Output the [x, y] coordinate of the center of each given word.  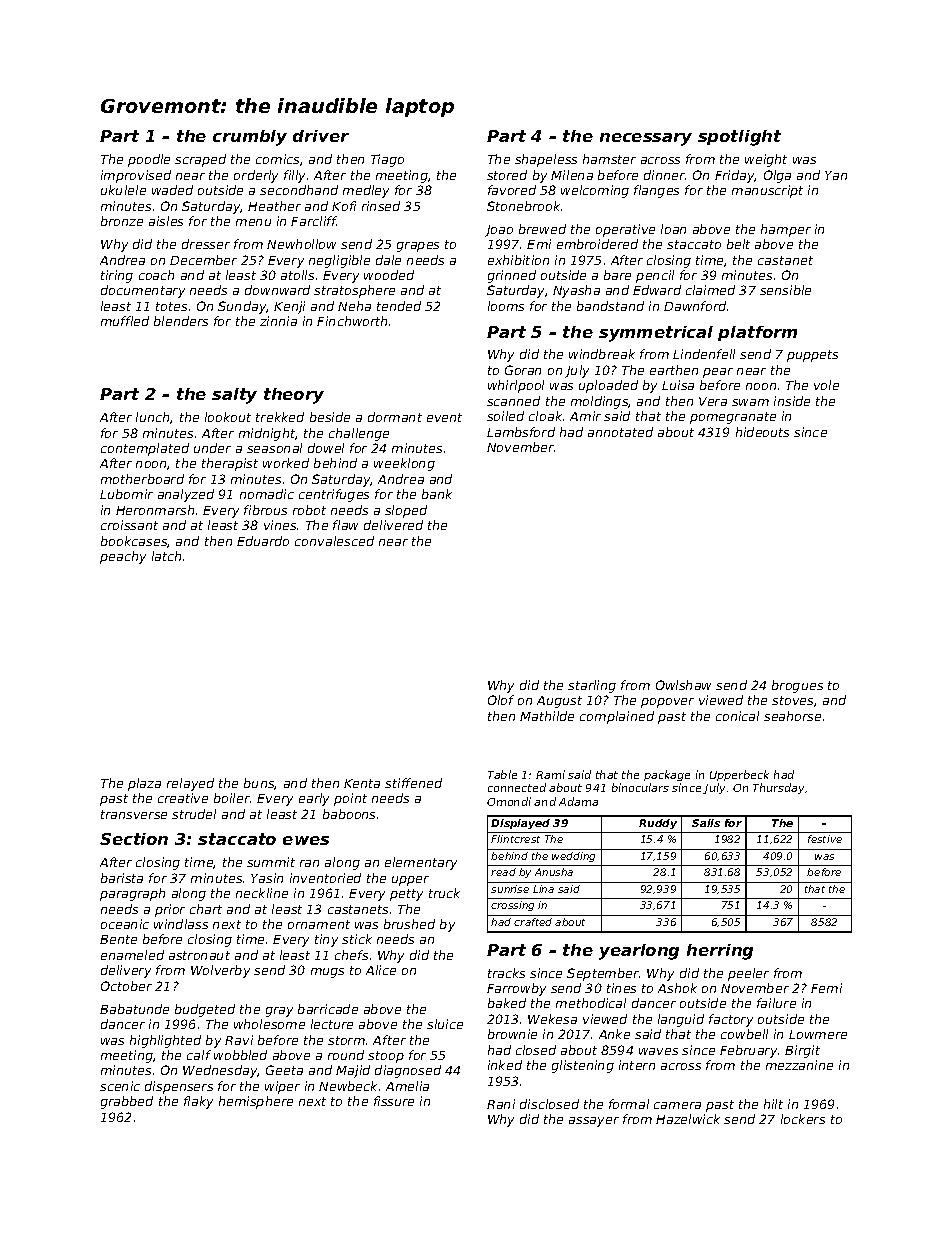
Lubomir [126, 494]
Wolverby [220, 971]
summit [271, 862]
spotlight [739, 138]
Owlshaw [683, 685]
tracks [506, 973]
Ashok [677, 988]
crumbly [250, 138]
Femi [826, 988]
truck [444, 893]
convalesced [334, 541]
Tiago [387, 160]
